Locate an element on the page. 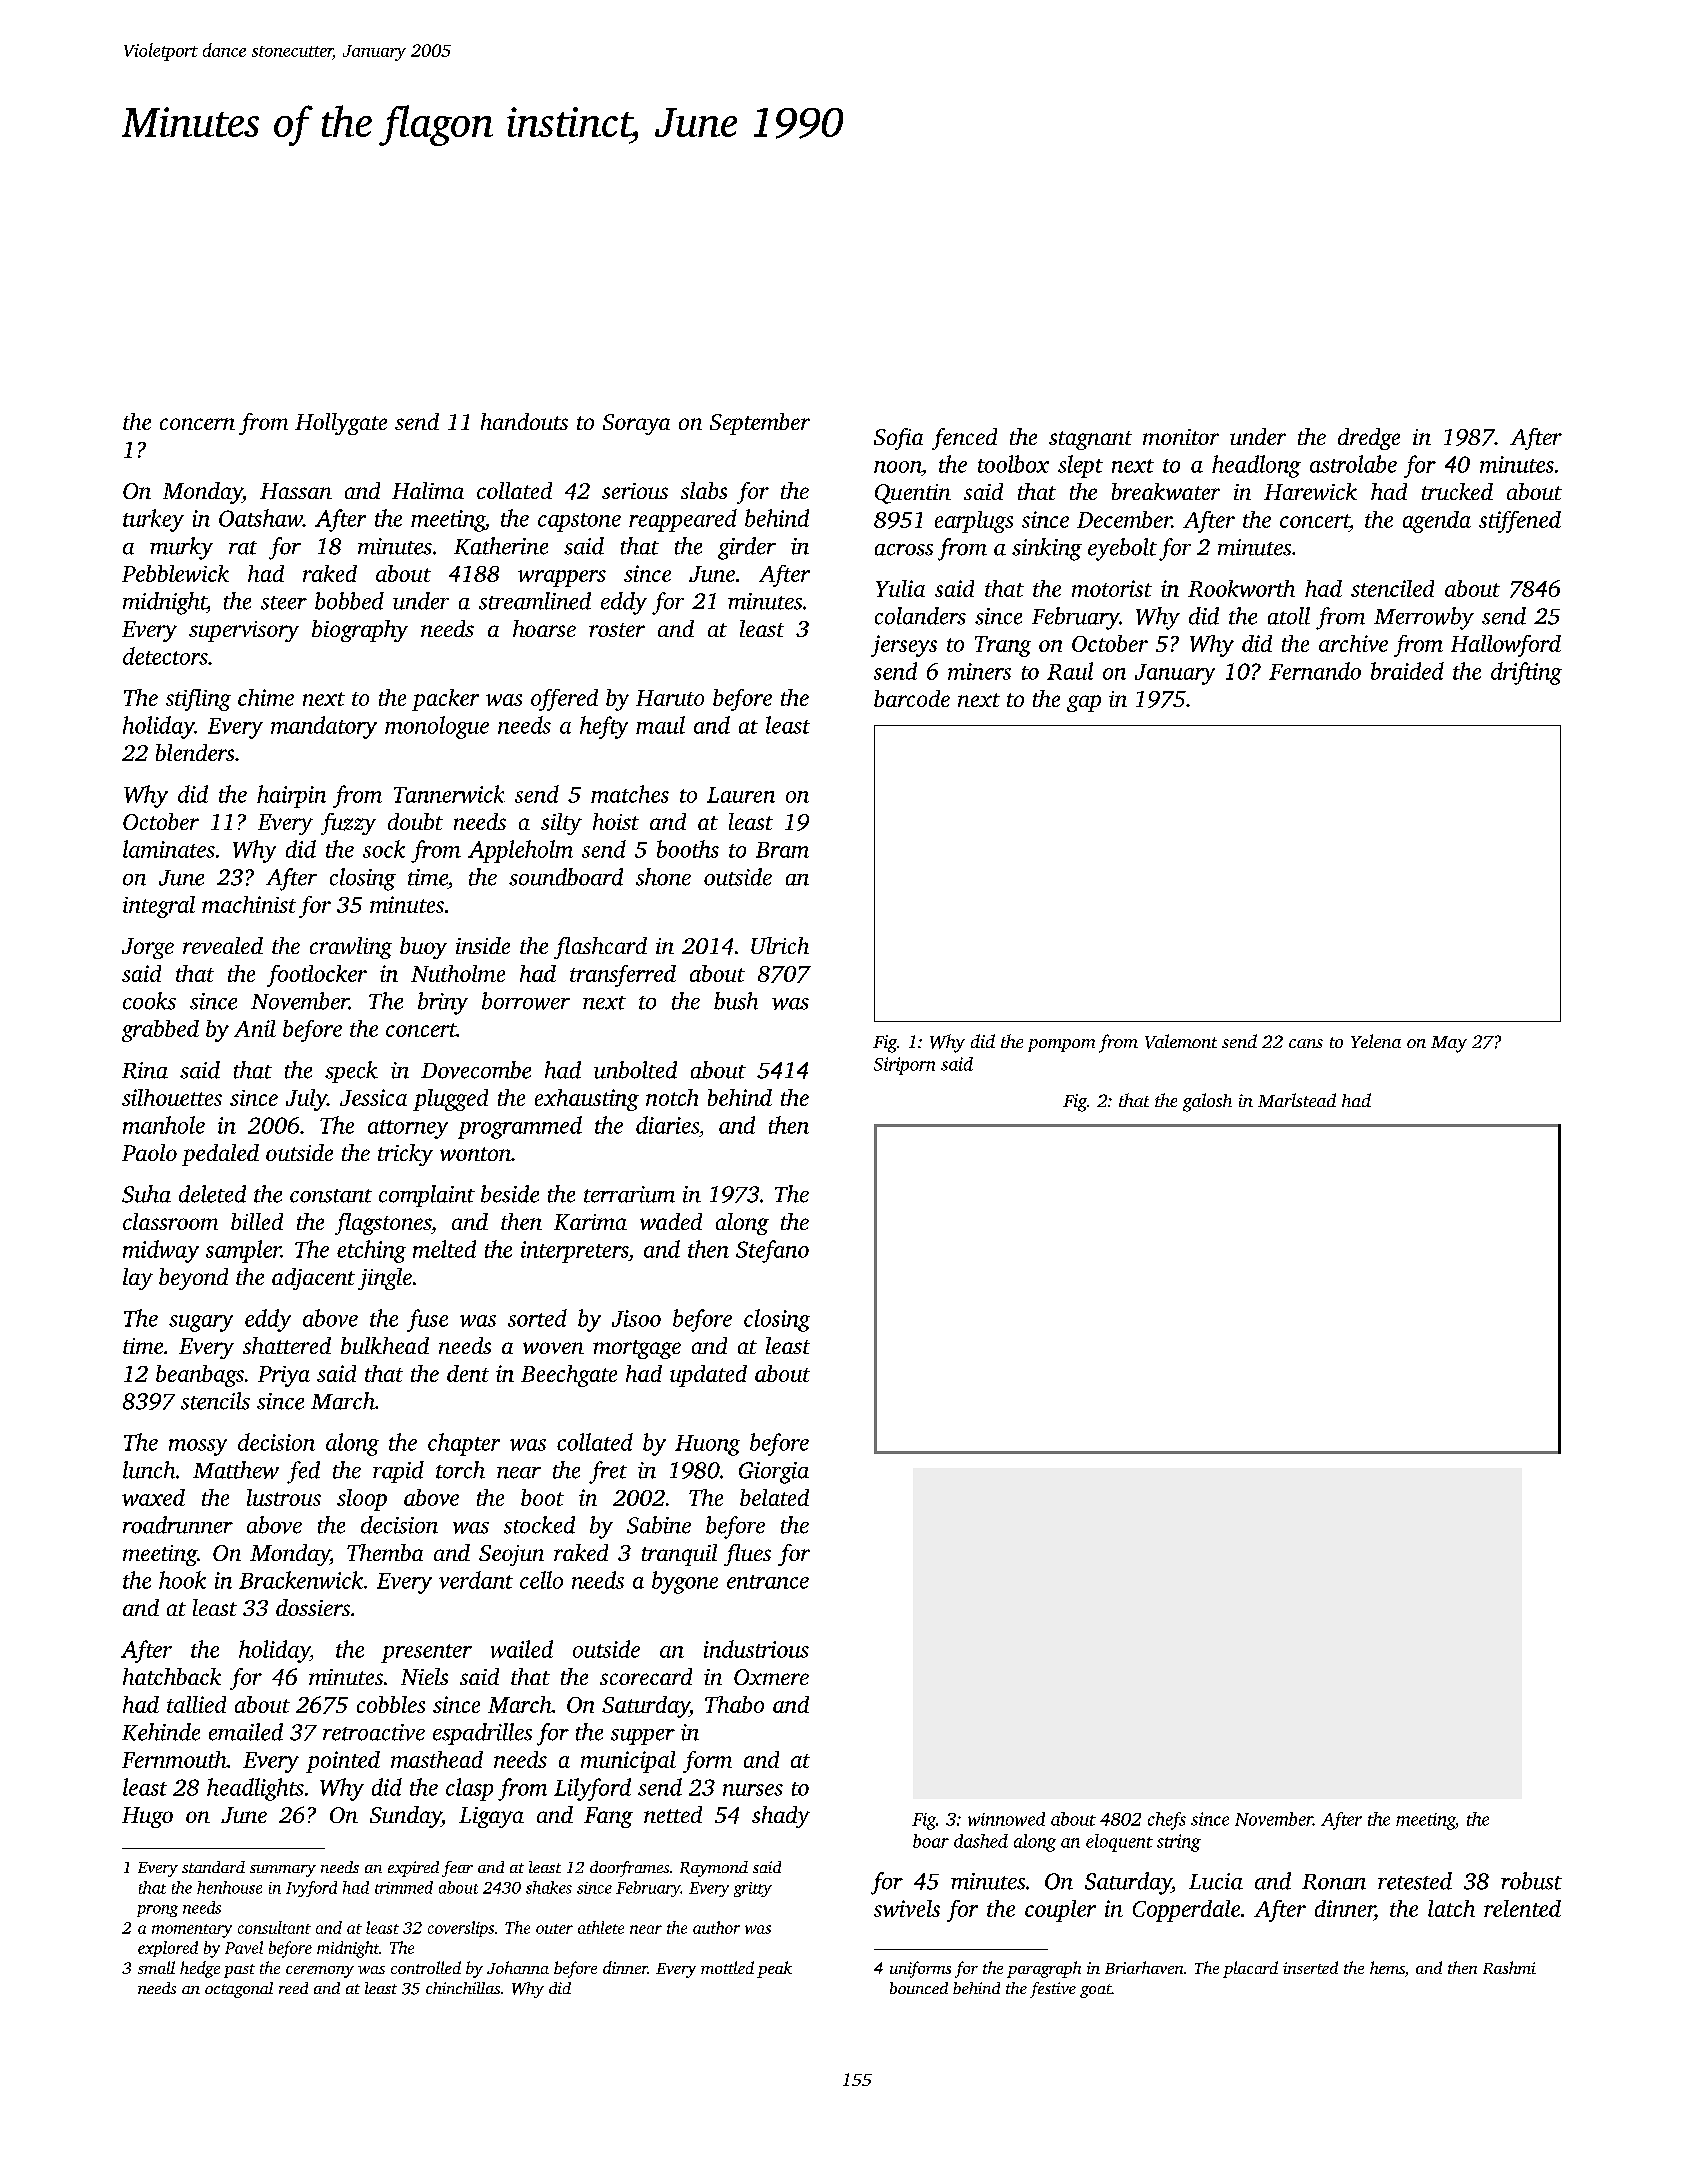 The image size is (1683, 2178). Giorgia is located at coordinates (774, 1473).
